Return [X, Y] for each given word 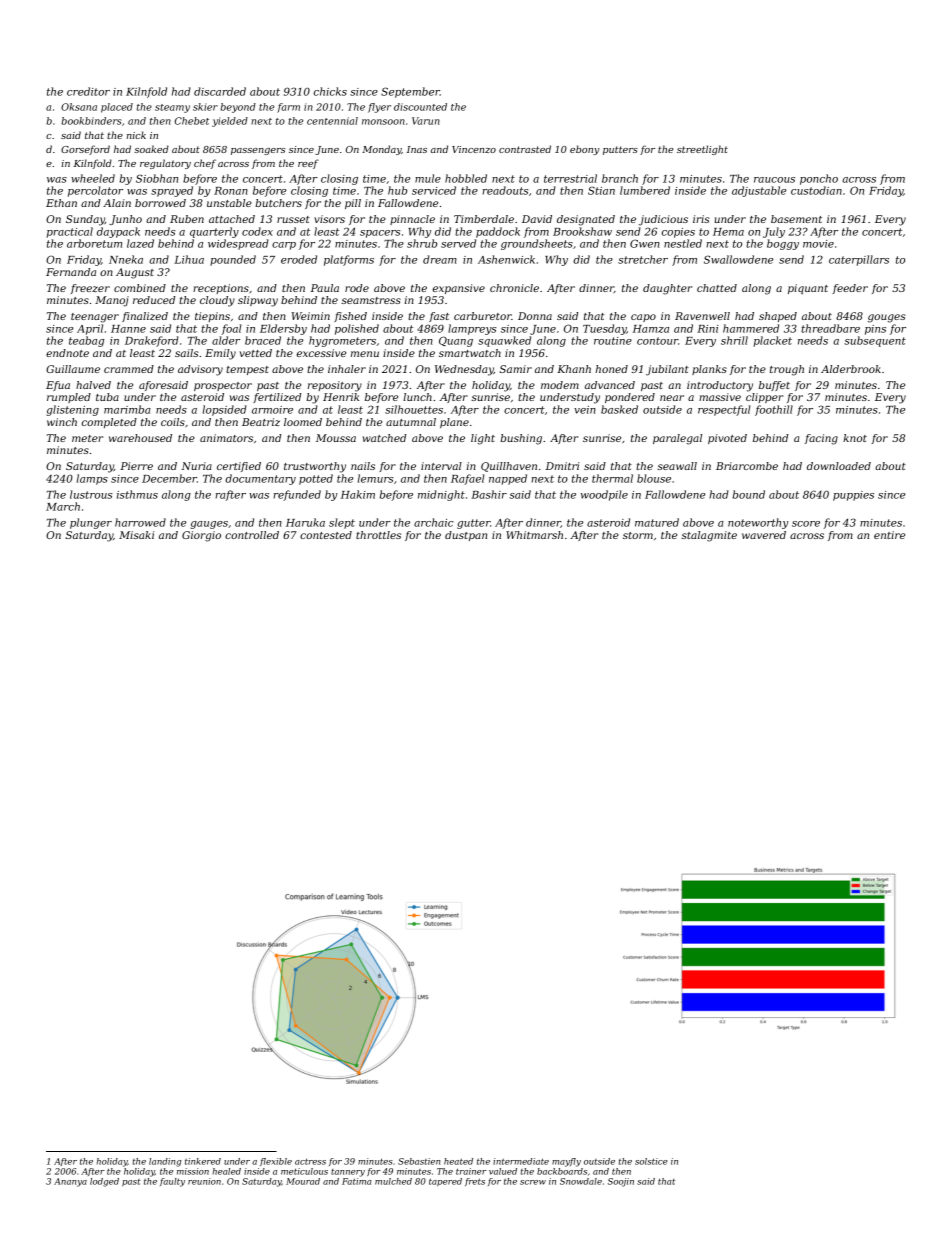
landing [165, 1162]
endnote [67, 353]
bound [749, 494]
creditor [88, 91]
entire [889, 535]
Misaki [136, 535]
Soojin [621, 1182]
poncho [819, 179]
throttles [378, 535]
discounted [420, 107]
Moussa [336, 438]
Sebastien [419, 1161]
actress [310, 1161]
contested [326, 535]
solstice [651, 1161]
